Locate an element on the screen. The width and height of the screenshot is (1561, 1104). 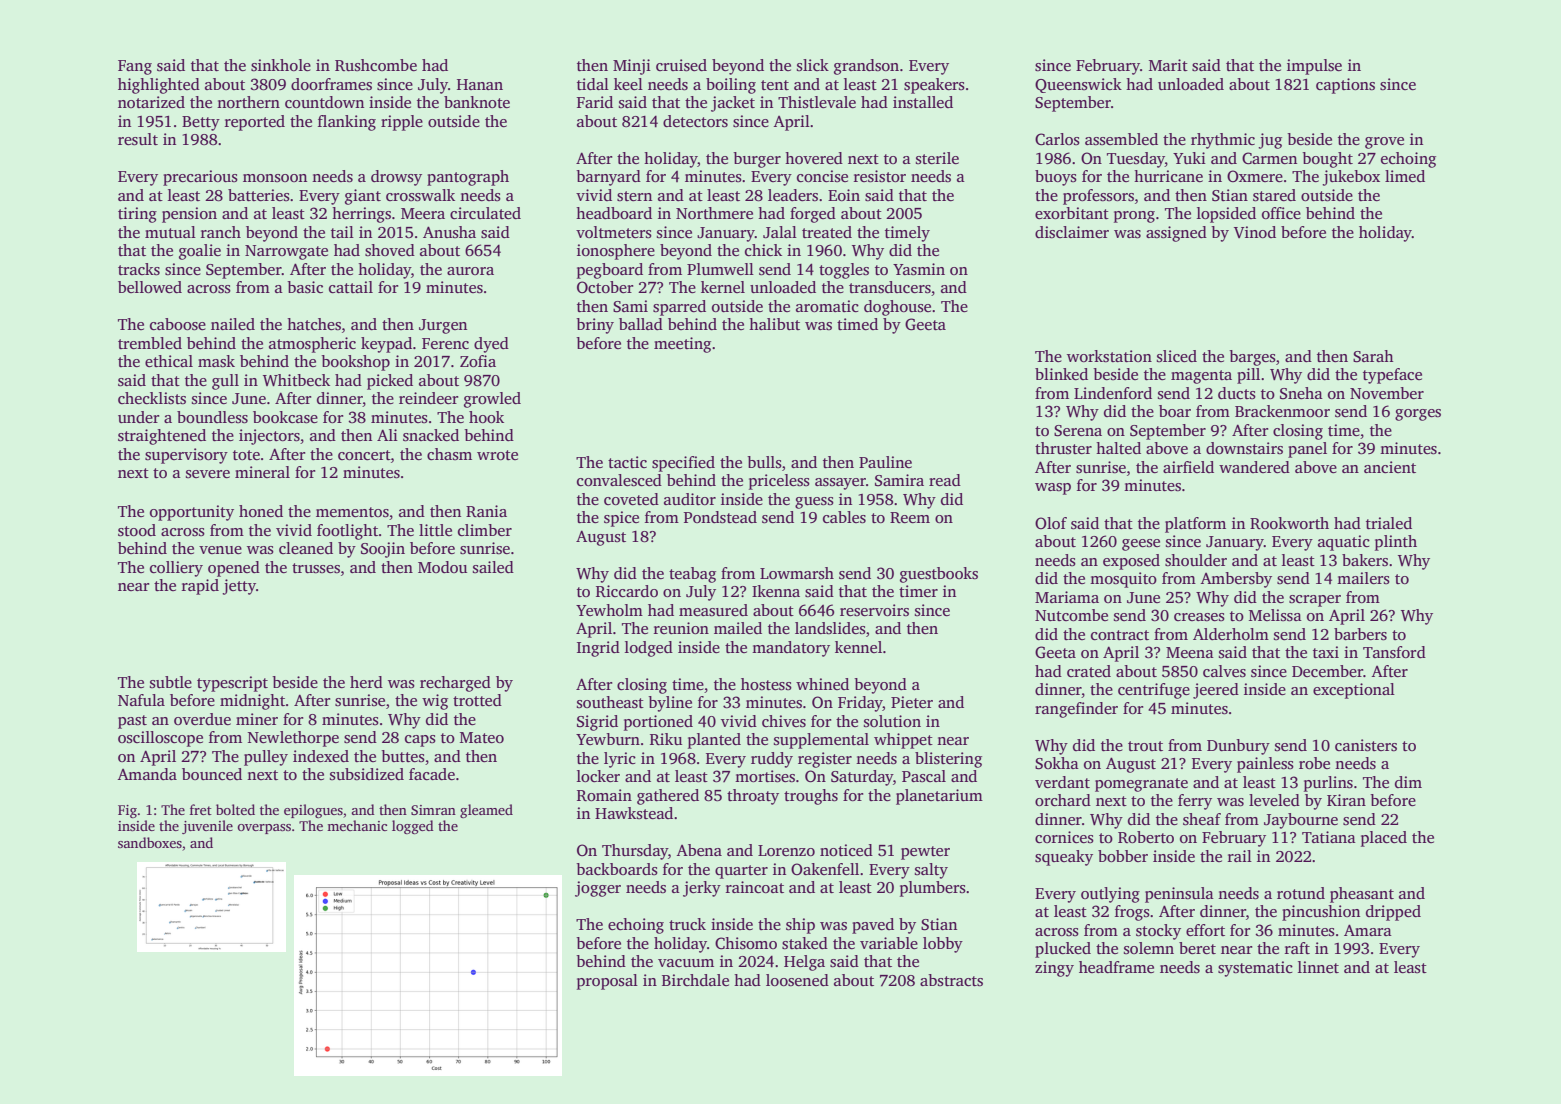
linnet is located at coordinates (1318, 967).
